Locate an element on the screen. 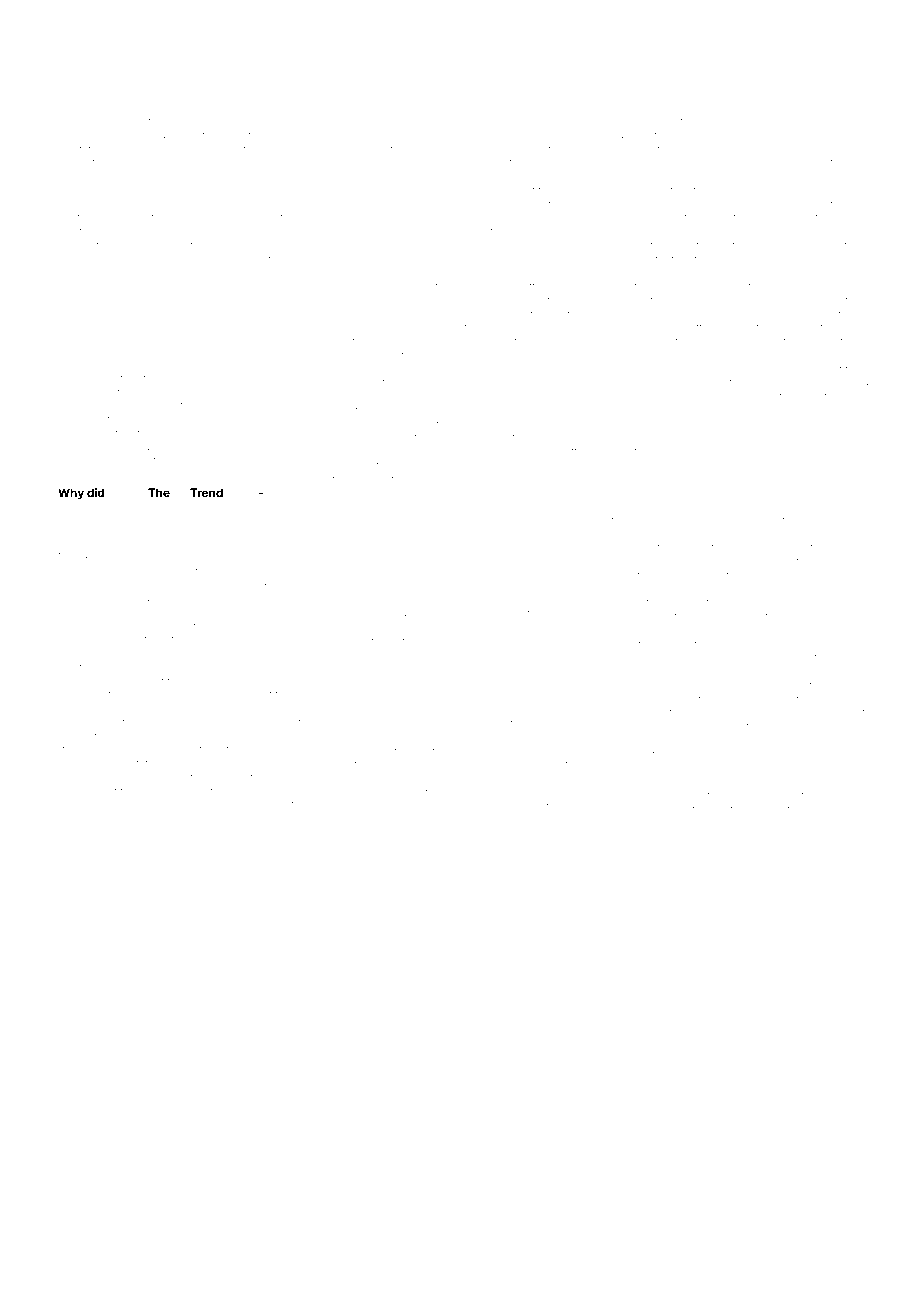 The width and height of the screenshot is (924, 1308). singular is located at coordinates (562, 371).
